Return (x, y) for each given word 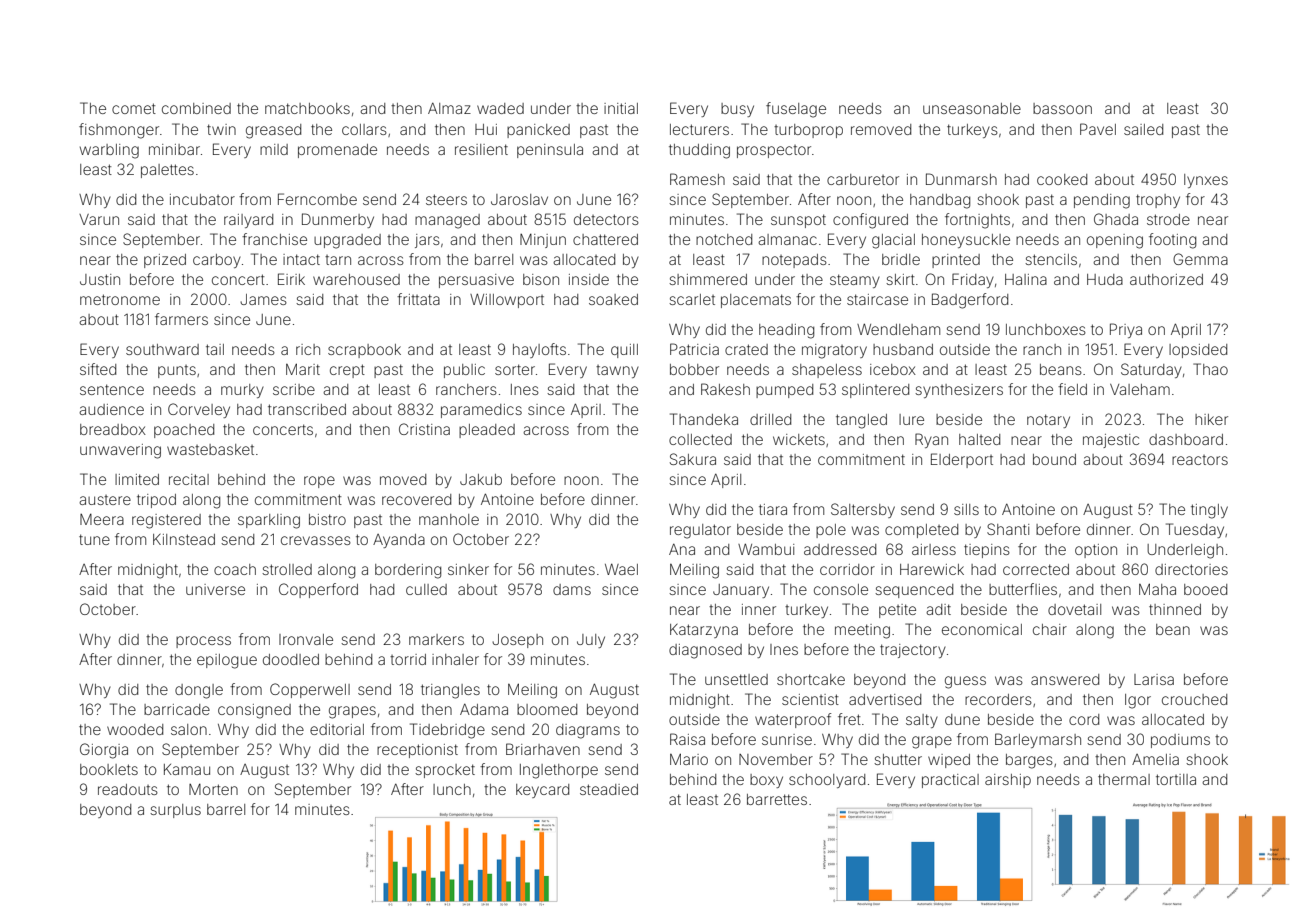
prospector (774, 151)
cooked (1062, 179)
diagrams (588, 731)
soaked (613, 299)
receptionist (417, 751)
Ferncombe (317, 199)
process (203, 642)
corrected (1036, 569)
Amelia (1155, 759)
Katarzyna (704, 631)
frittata (418, 299)
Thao (1210, 369)
